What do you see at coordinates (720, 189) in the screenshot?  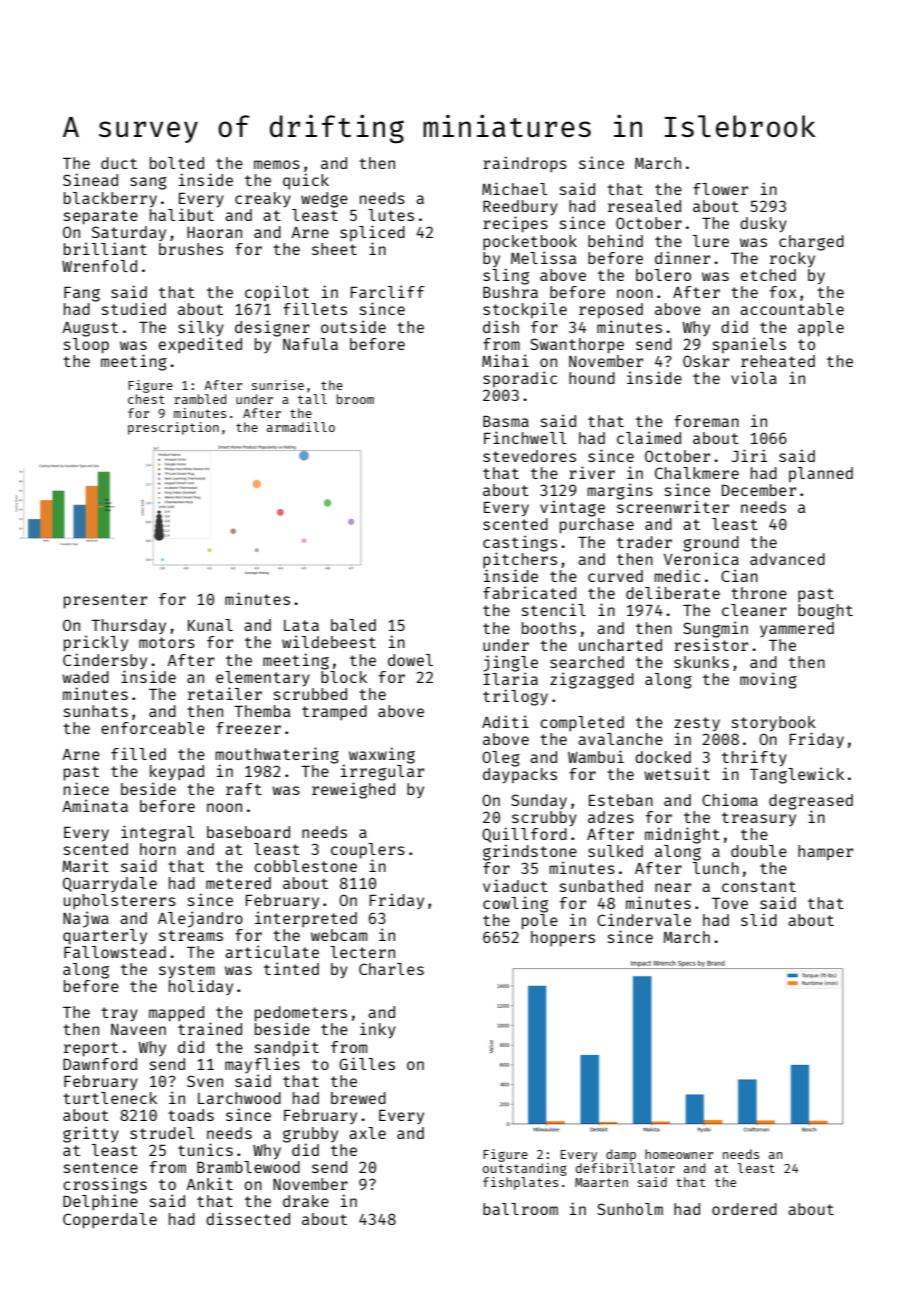 I see `flower` at bounding box center [720, 189].
